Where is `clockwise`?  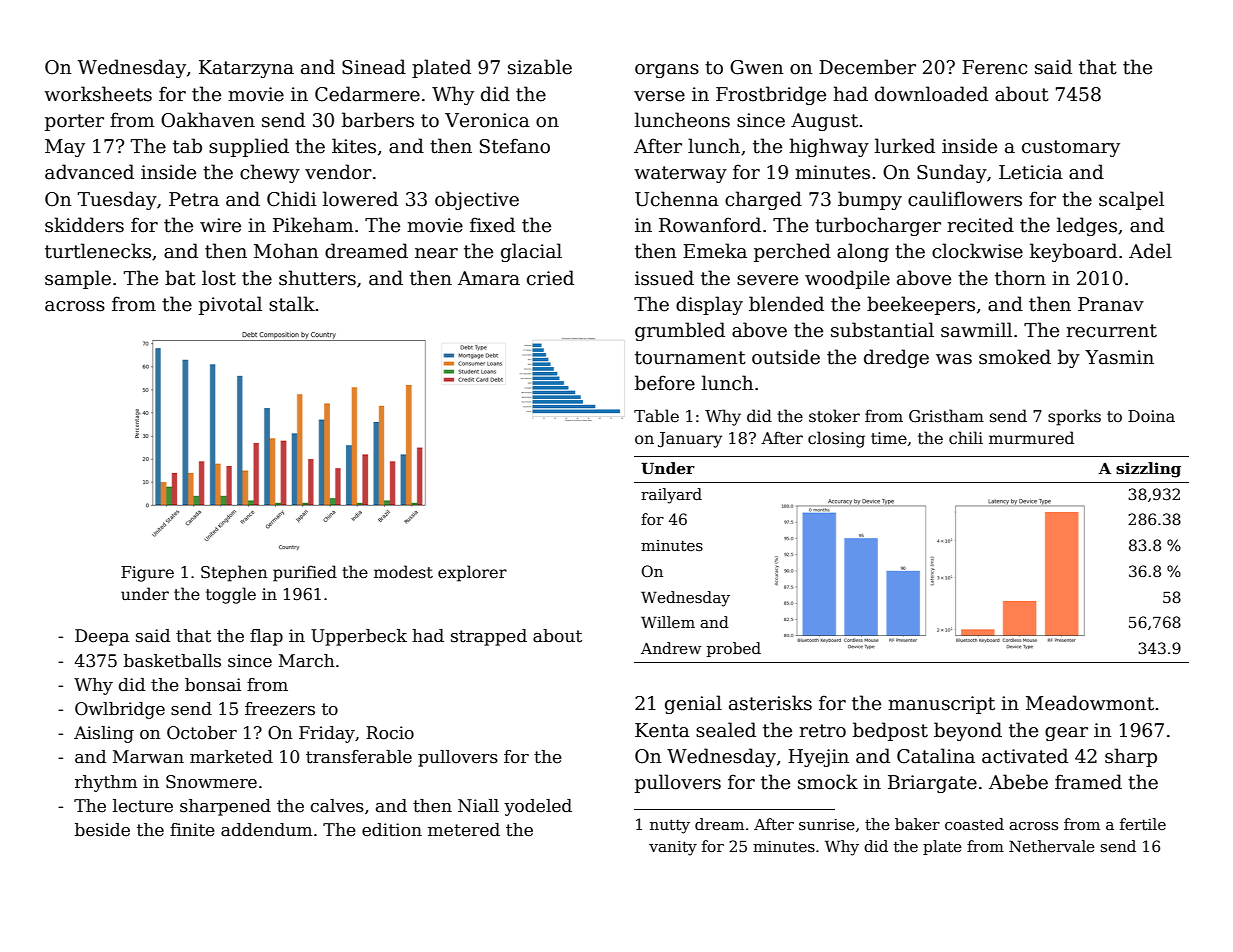
clockwise is located at coordinates (977, 251).
